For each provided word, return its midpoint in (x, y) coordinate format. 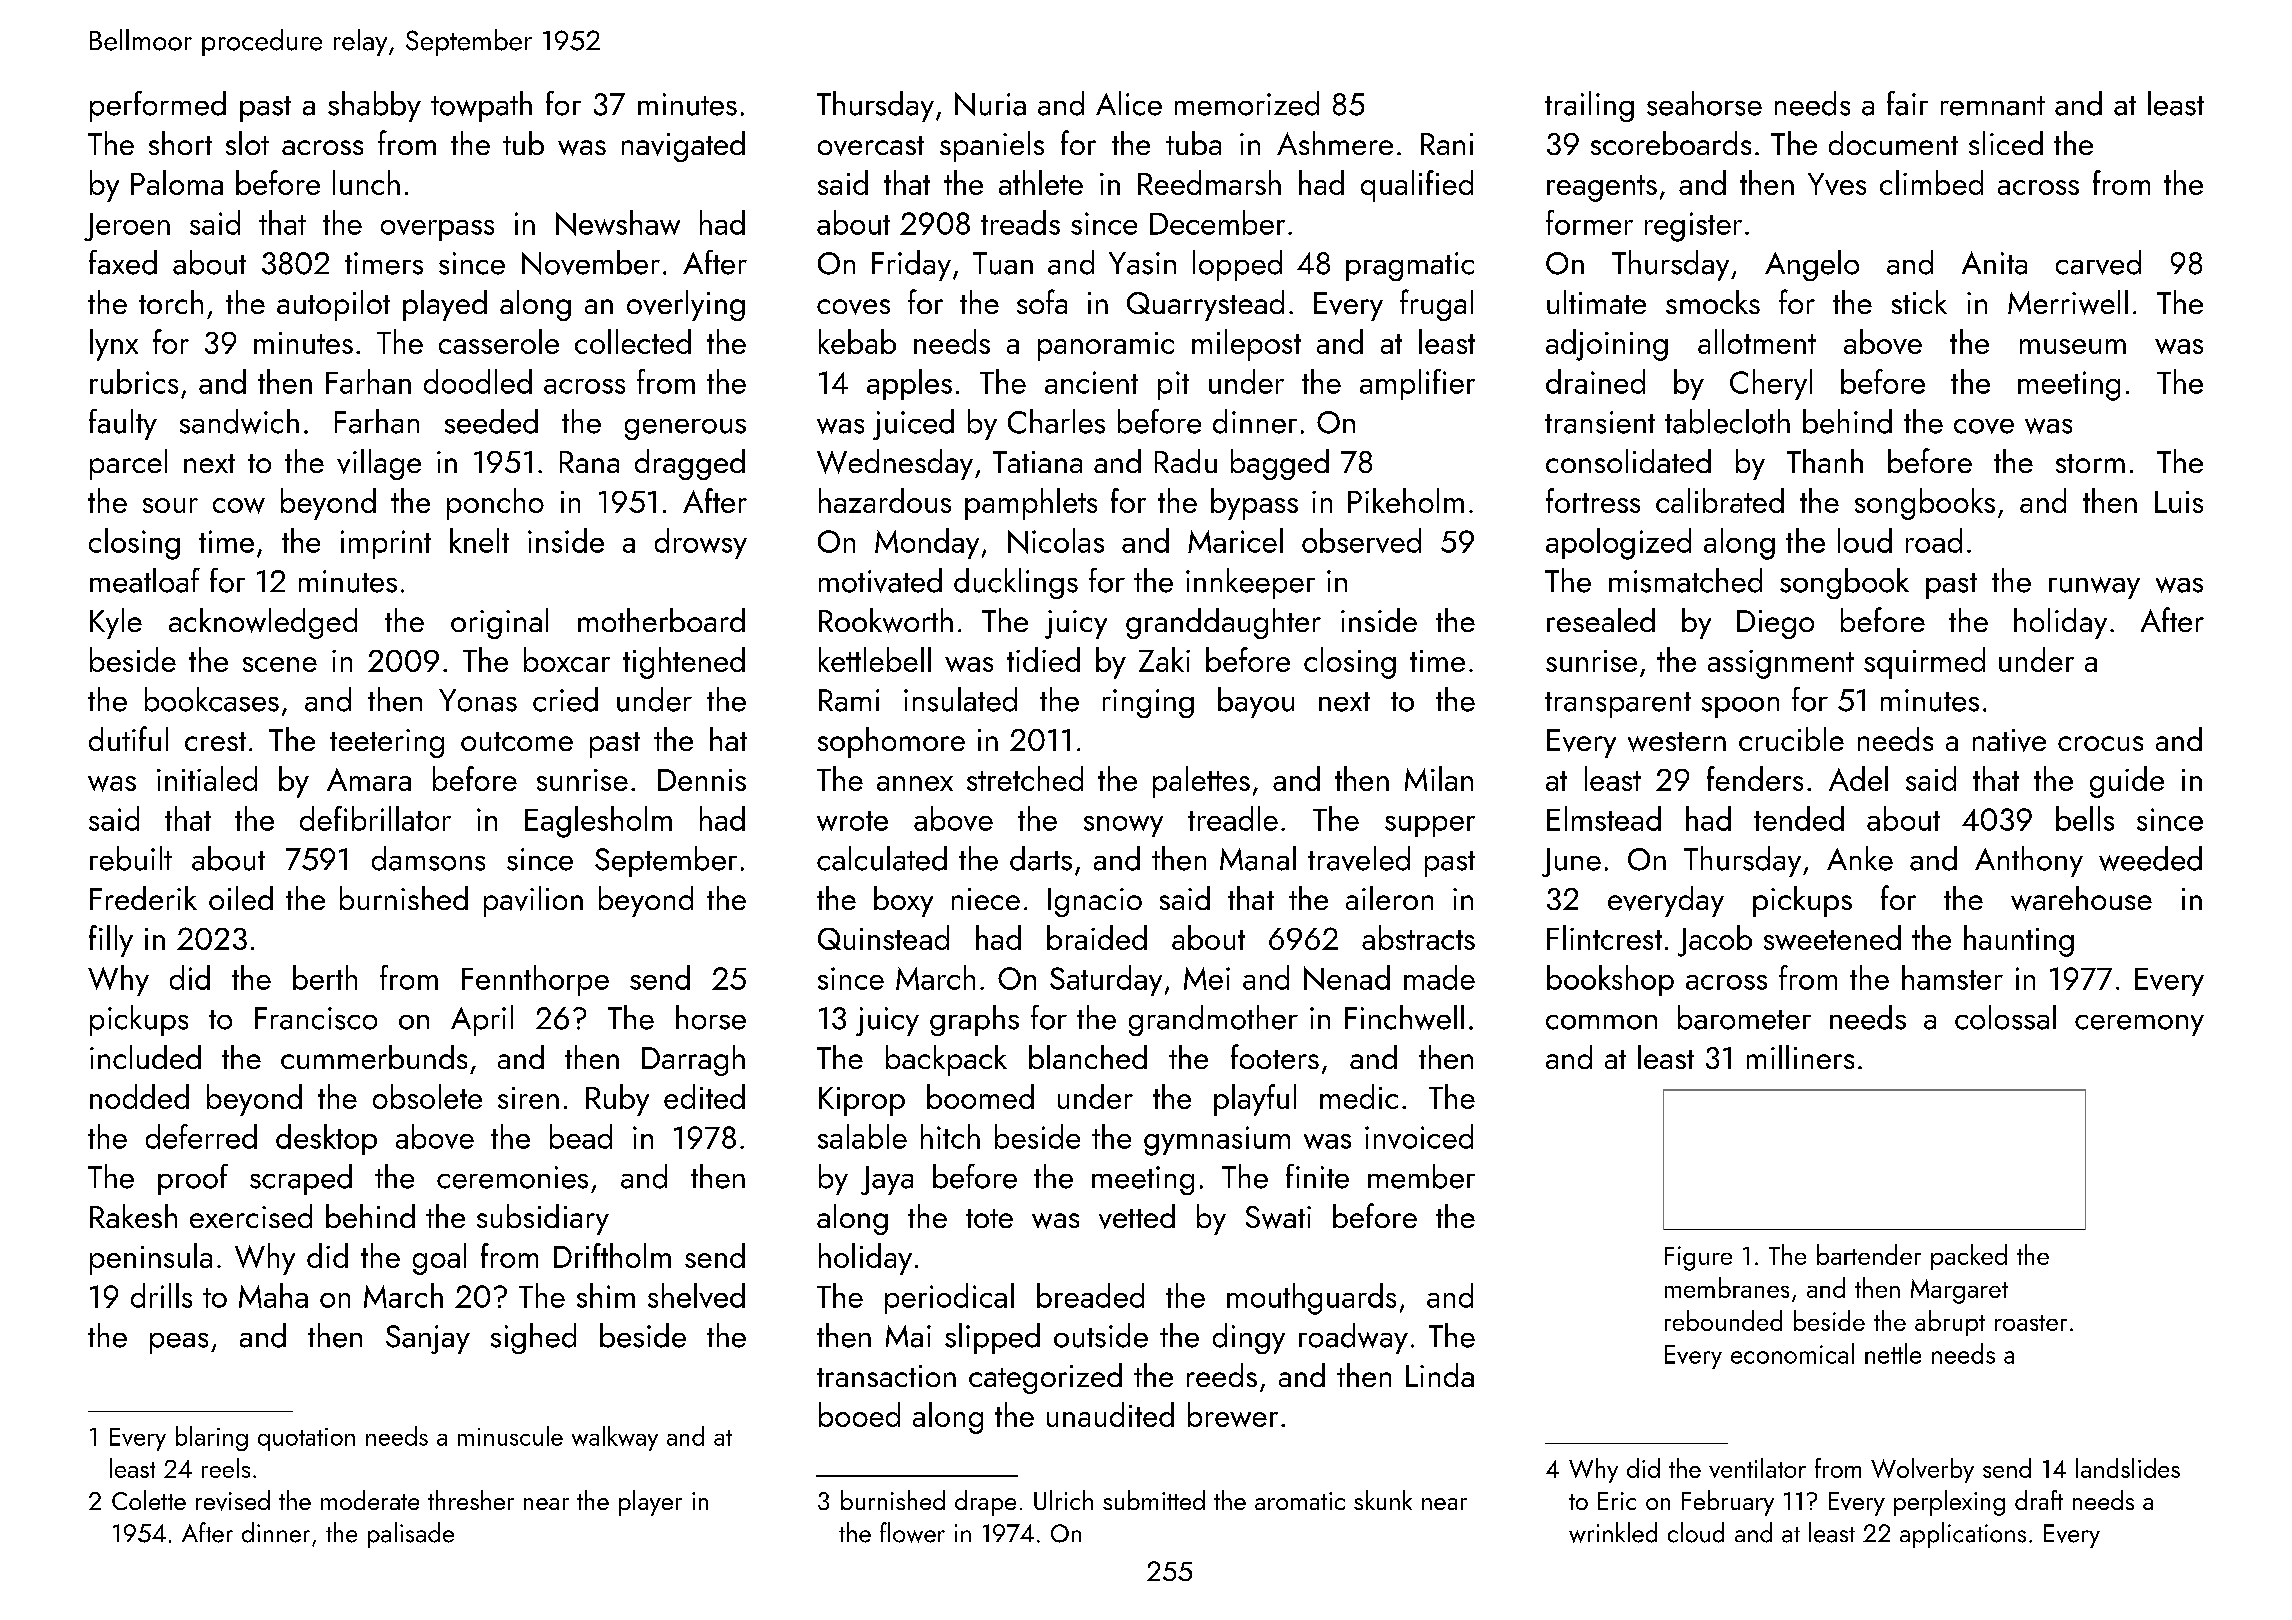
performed (158, 106)
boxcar (567, 659)
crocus (2100, 743)
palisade (411, 1535)
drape (985, 1503)
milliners (1800, 1057)
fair (1907, 103)
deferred (201, 1136)
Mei (1207, 978)
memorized (1247, 103)
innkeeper (1250, 583)
